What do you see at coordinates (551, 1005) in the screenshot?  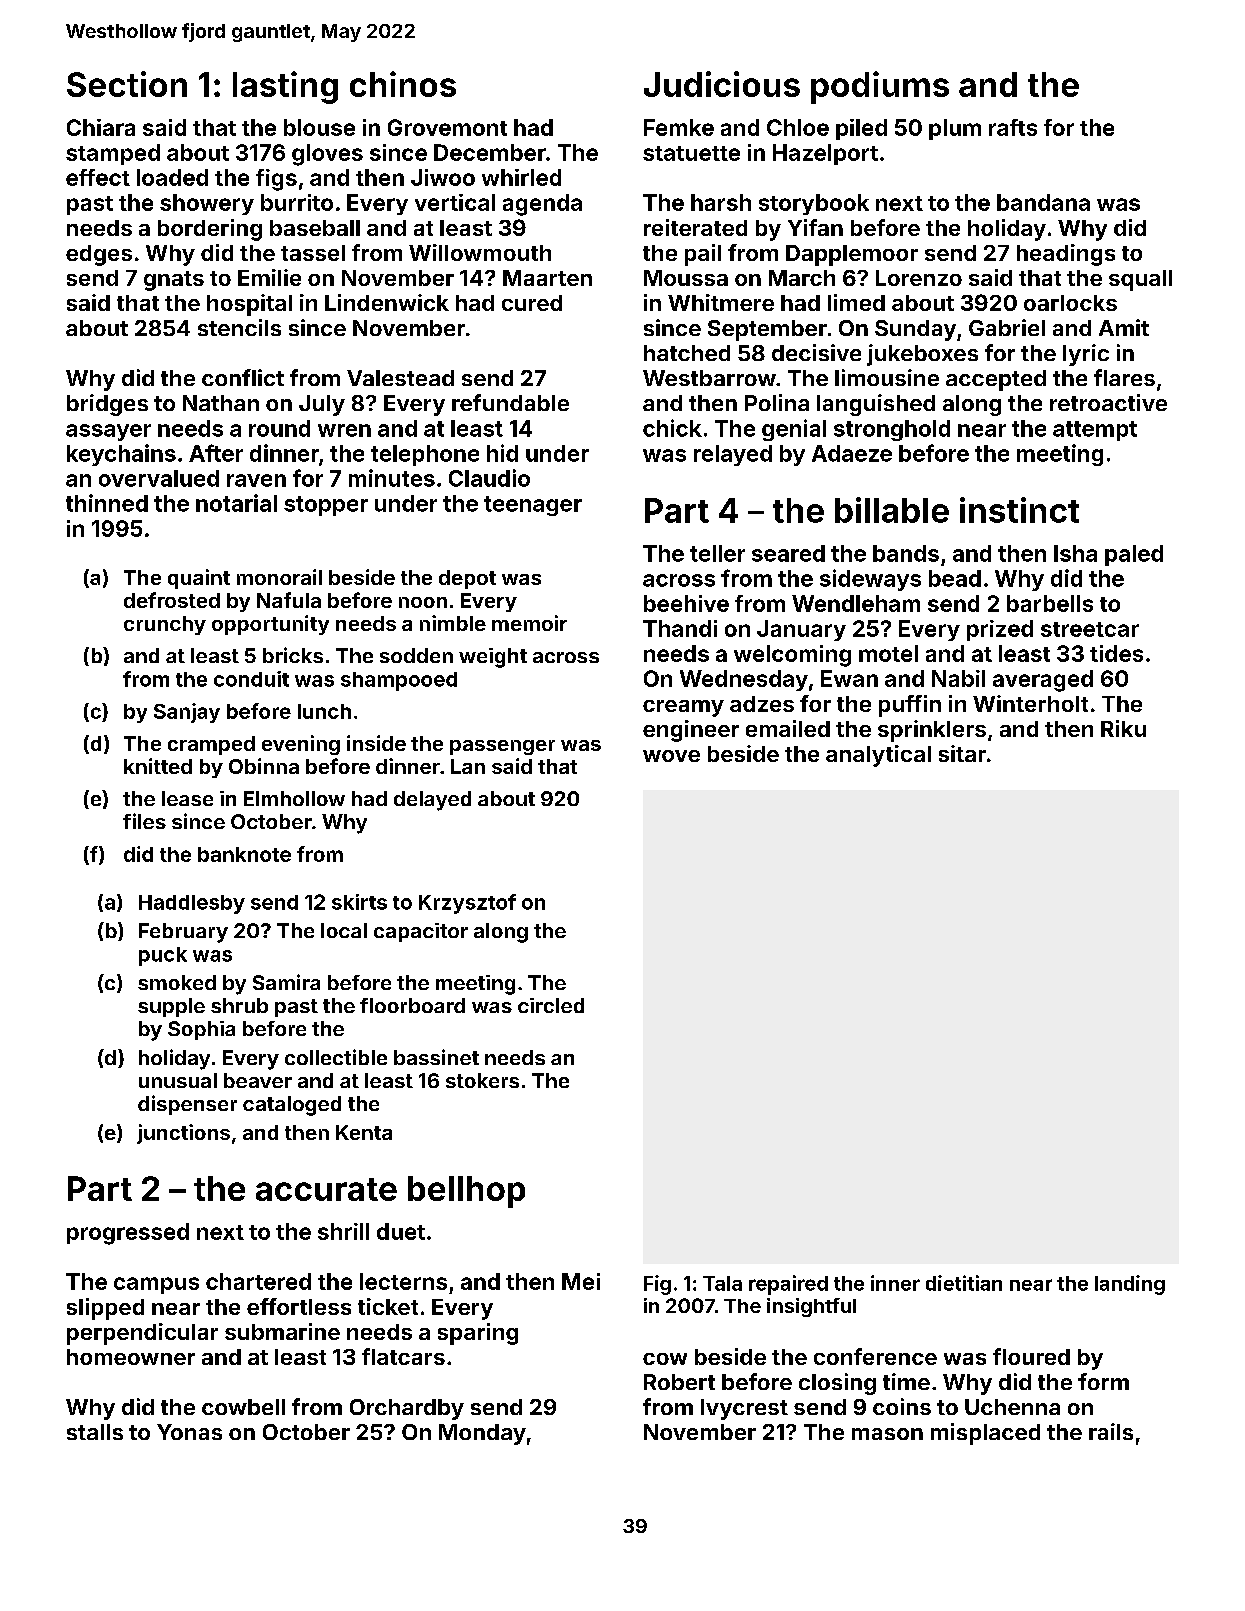 I see `circled` at bounding box center [551, 1005].
